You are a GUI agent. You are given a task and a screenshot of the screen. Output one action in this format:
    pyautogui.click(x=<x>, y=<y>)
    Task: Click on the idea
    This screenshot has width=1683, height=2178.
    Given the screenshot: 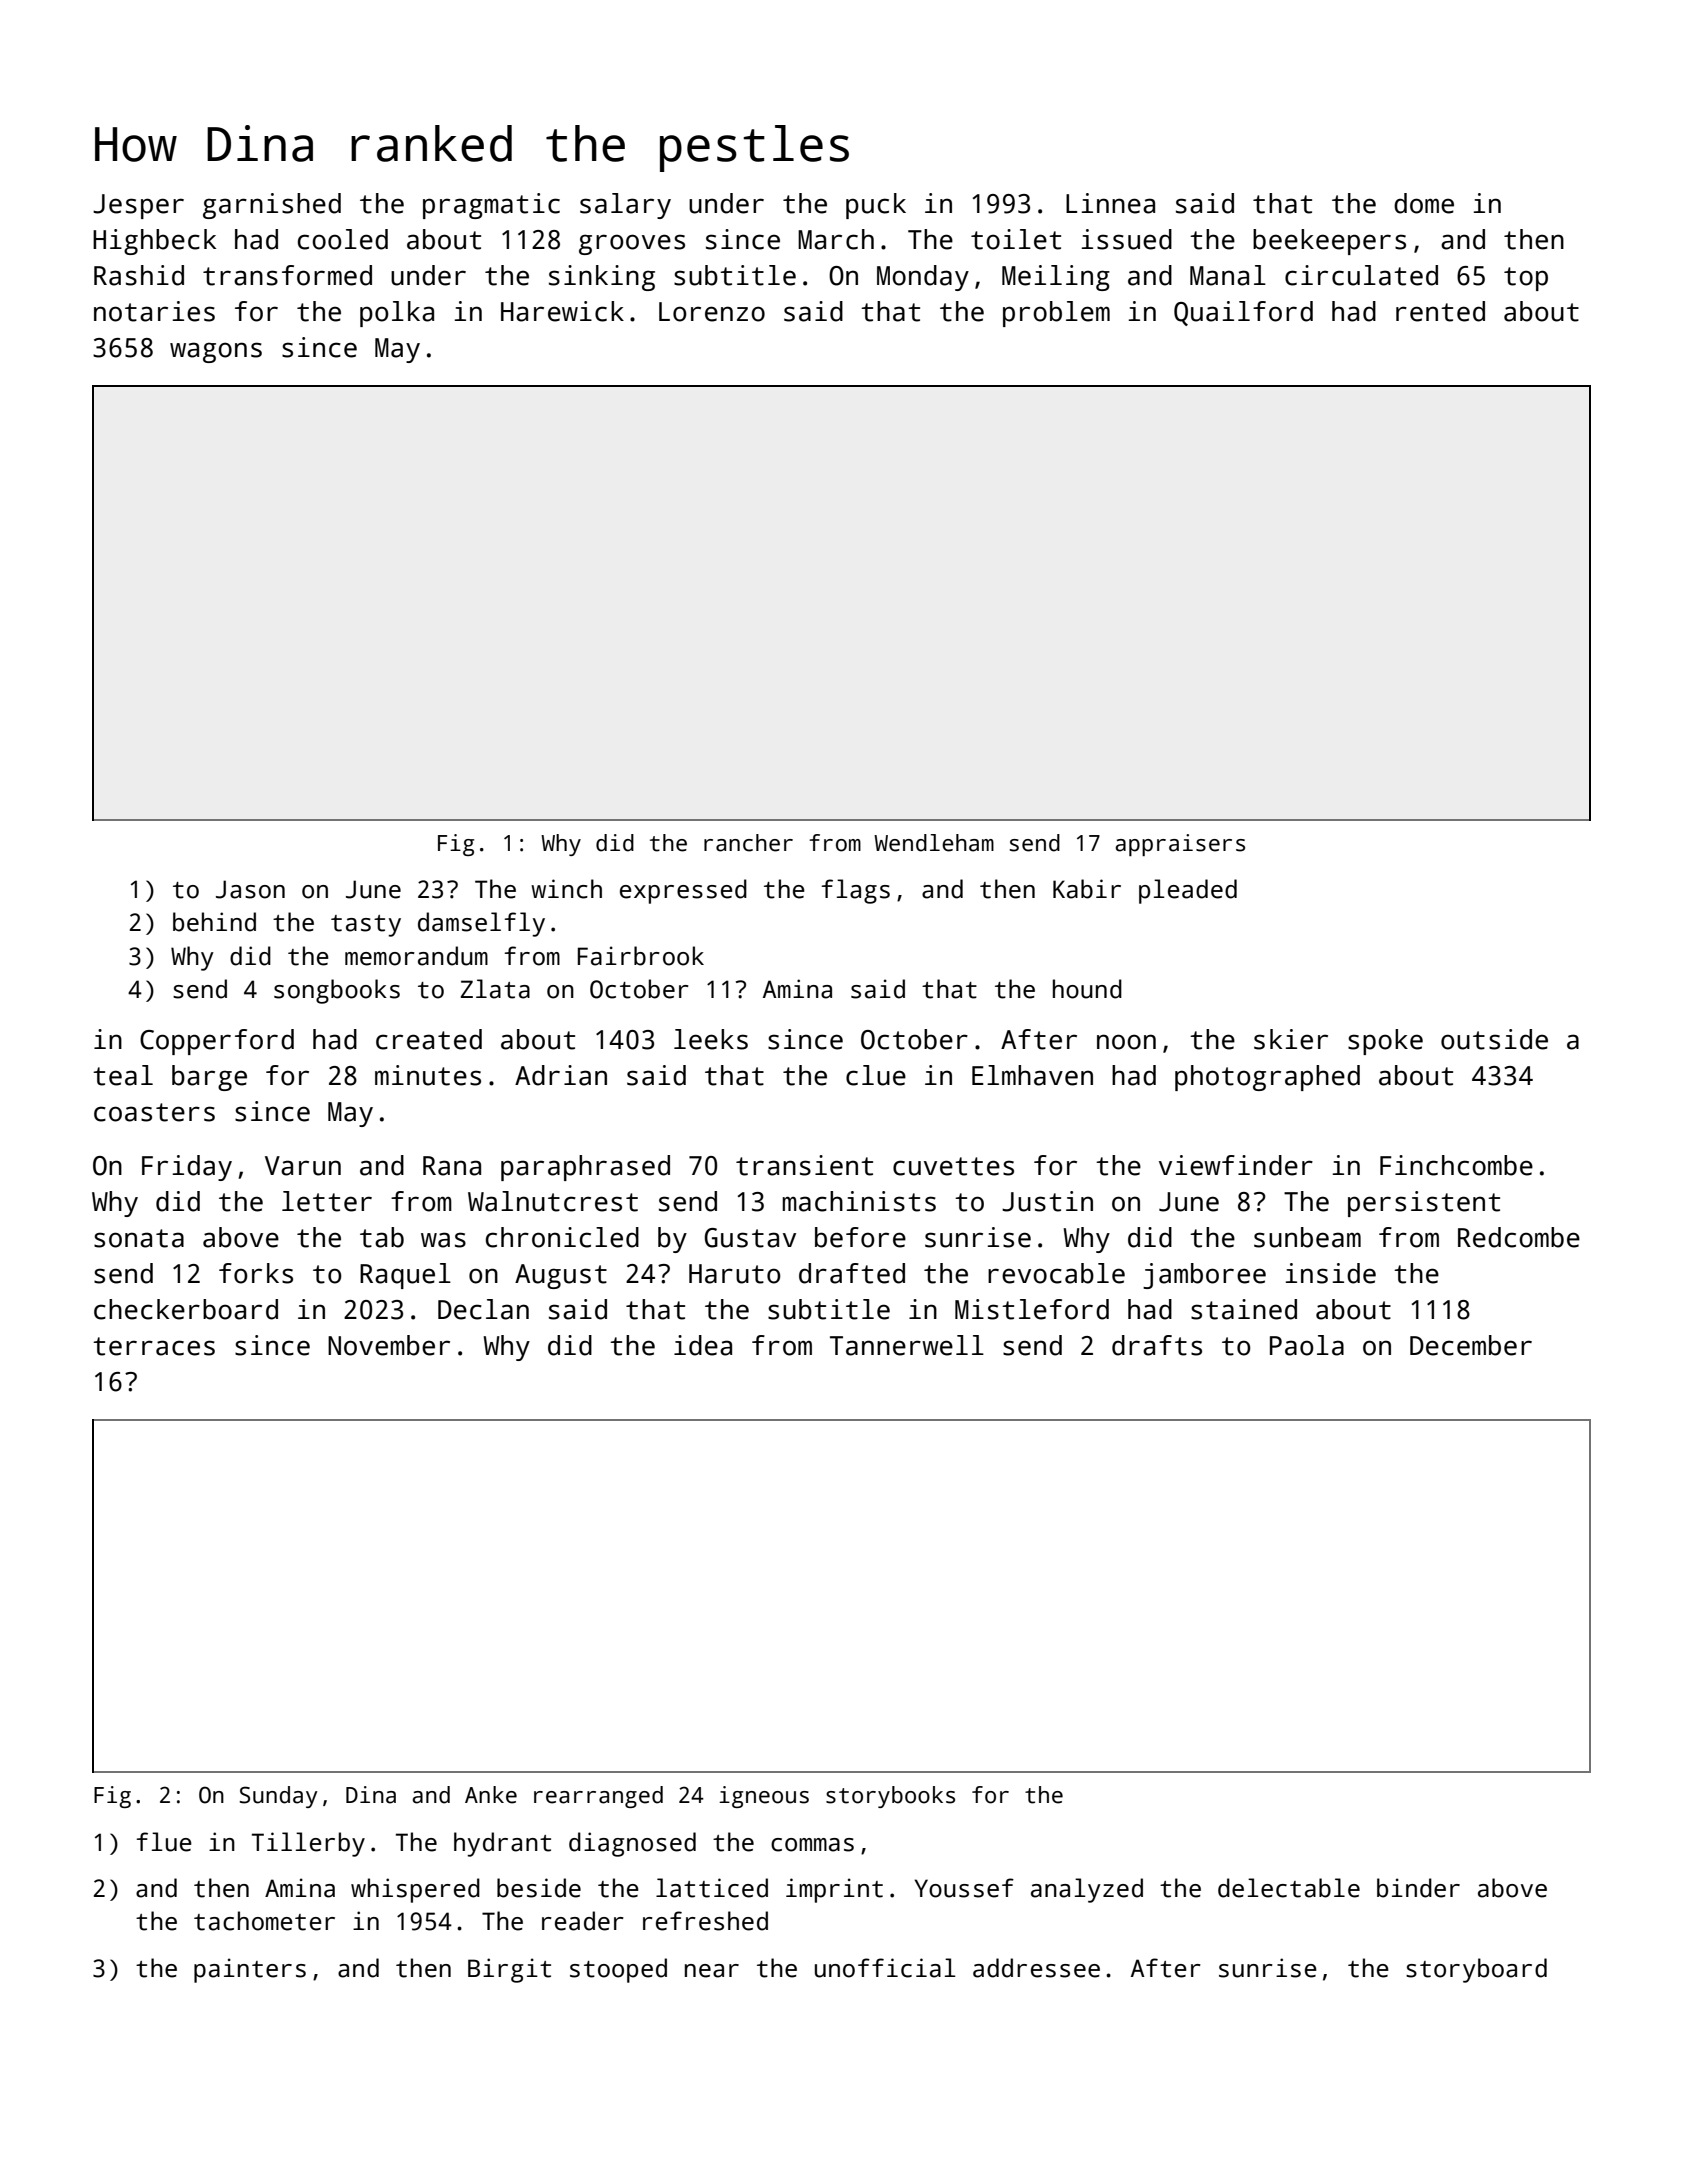 What is the action you would take?
    pyautogui.click(x=703, y=1345)
